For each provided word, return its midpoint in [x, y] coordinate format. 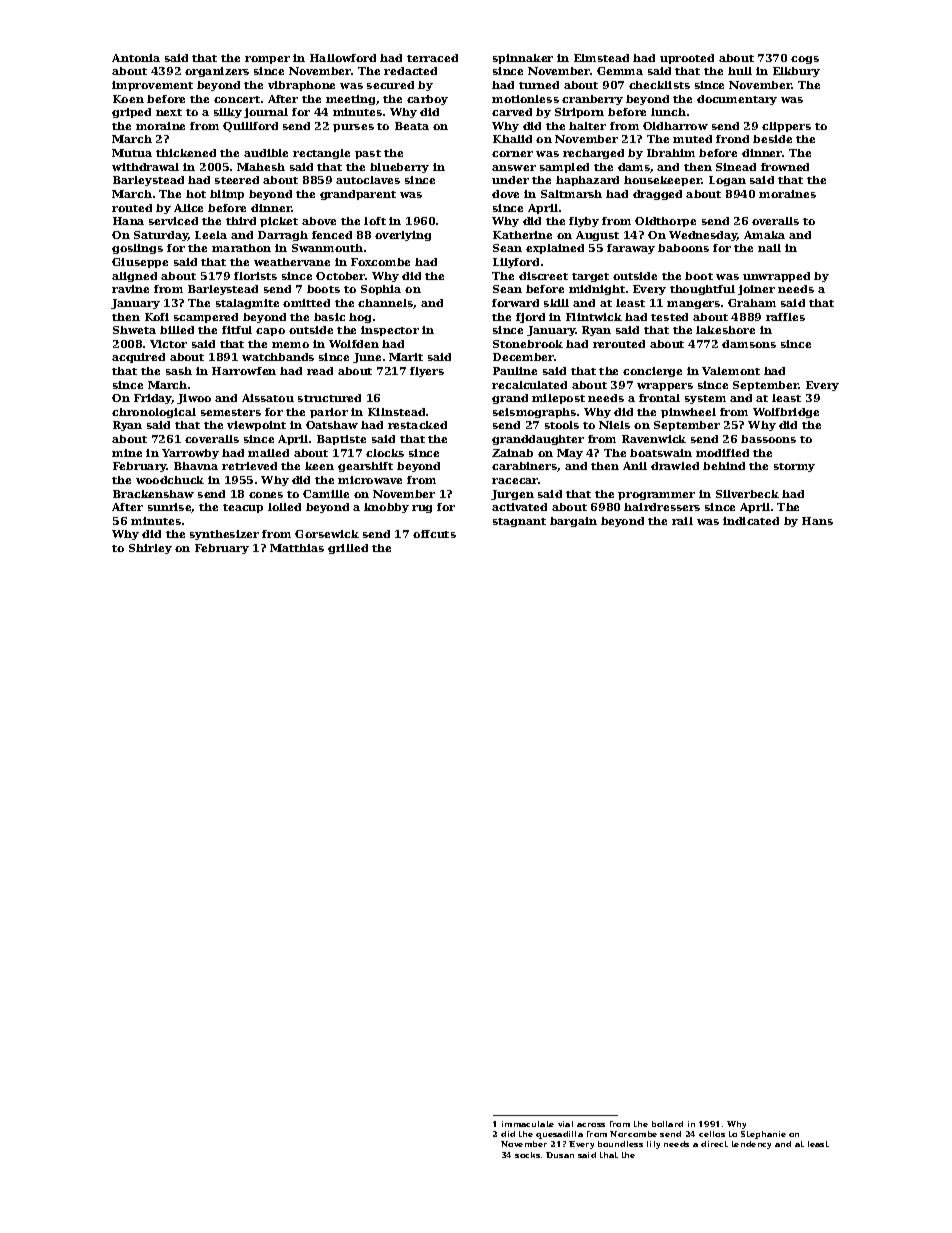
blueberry [399, 168]
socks [527, 1155]
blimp [227, 195]
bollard [667, 1124]
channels [385, 303]
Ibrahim [671, 153]
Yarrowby [190, 454]
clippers [786, 127]
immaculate [528, 1124]
